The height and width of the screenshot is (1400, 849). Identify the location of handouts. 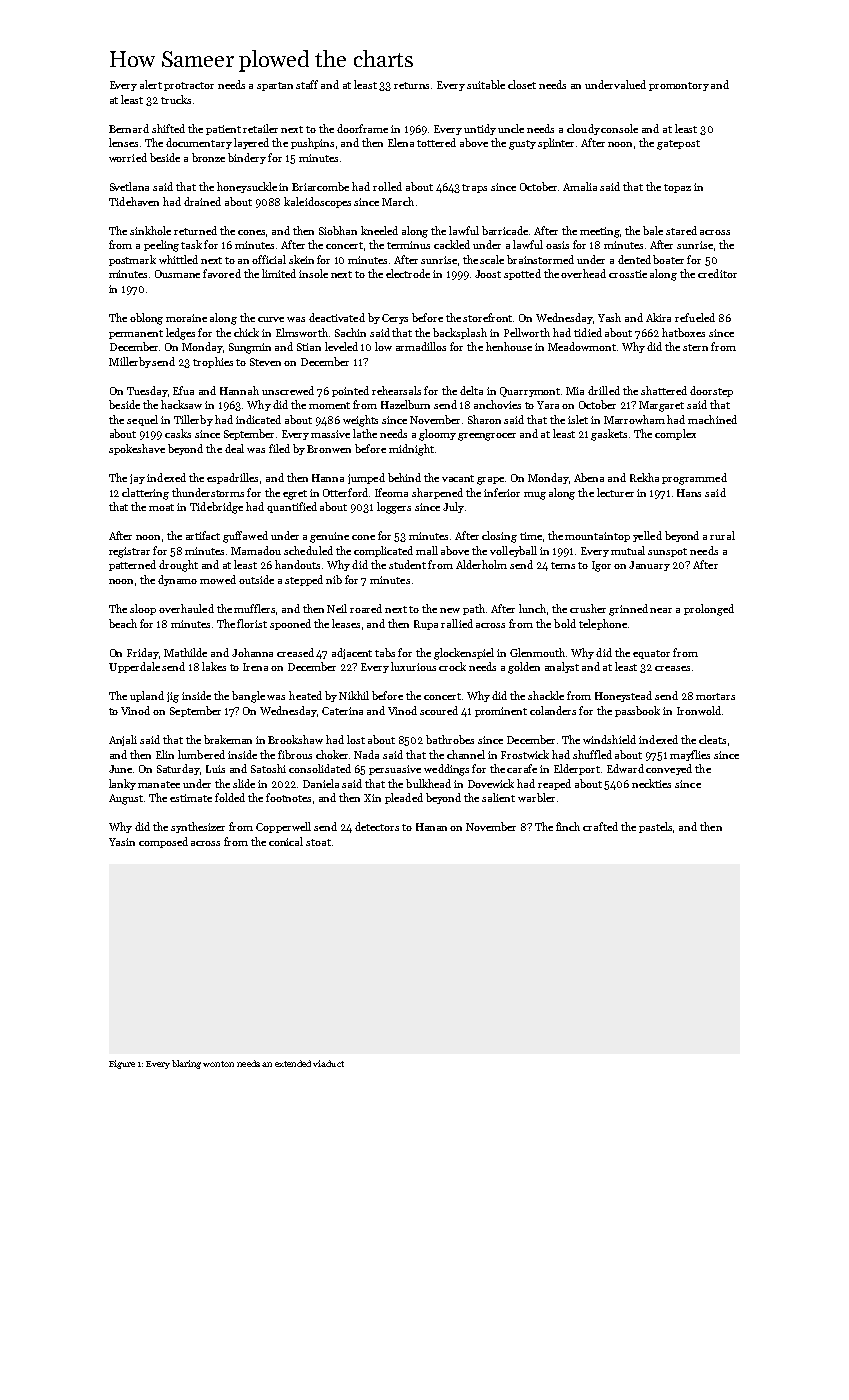
(297, 564).
